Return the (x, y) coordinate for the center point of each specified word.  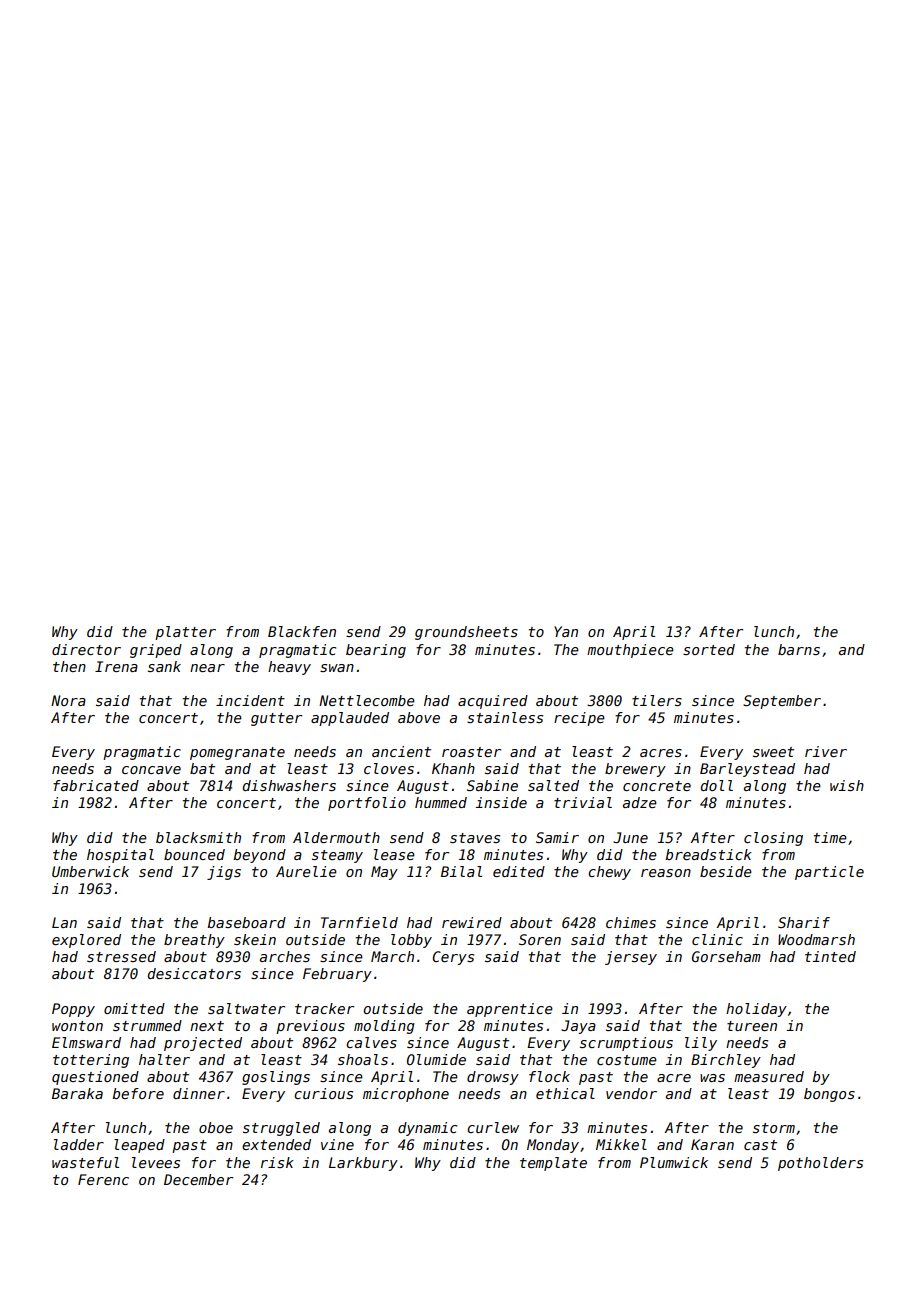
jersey (631, 958)
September (782, 702)
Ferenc (103, 1179)
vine (337, 1144)
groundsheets (466, 633)
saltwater (246, 1008)
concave (151, 770)
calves (371, 1042)
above (419, 717)
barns (799, 649)
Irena (116, 666)
